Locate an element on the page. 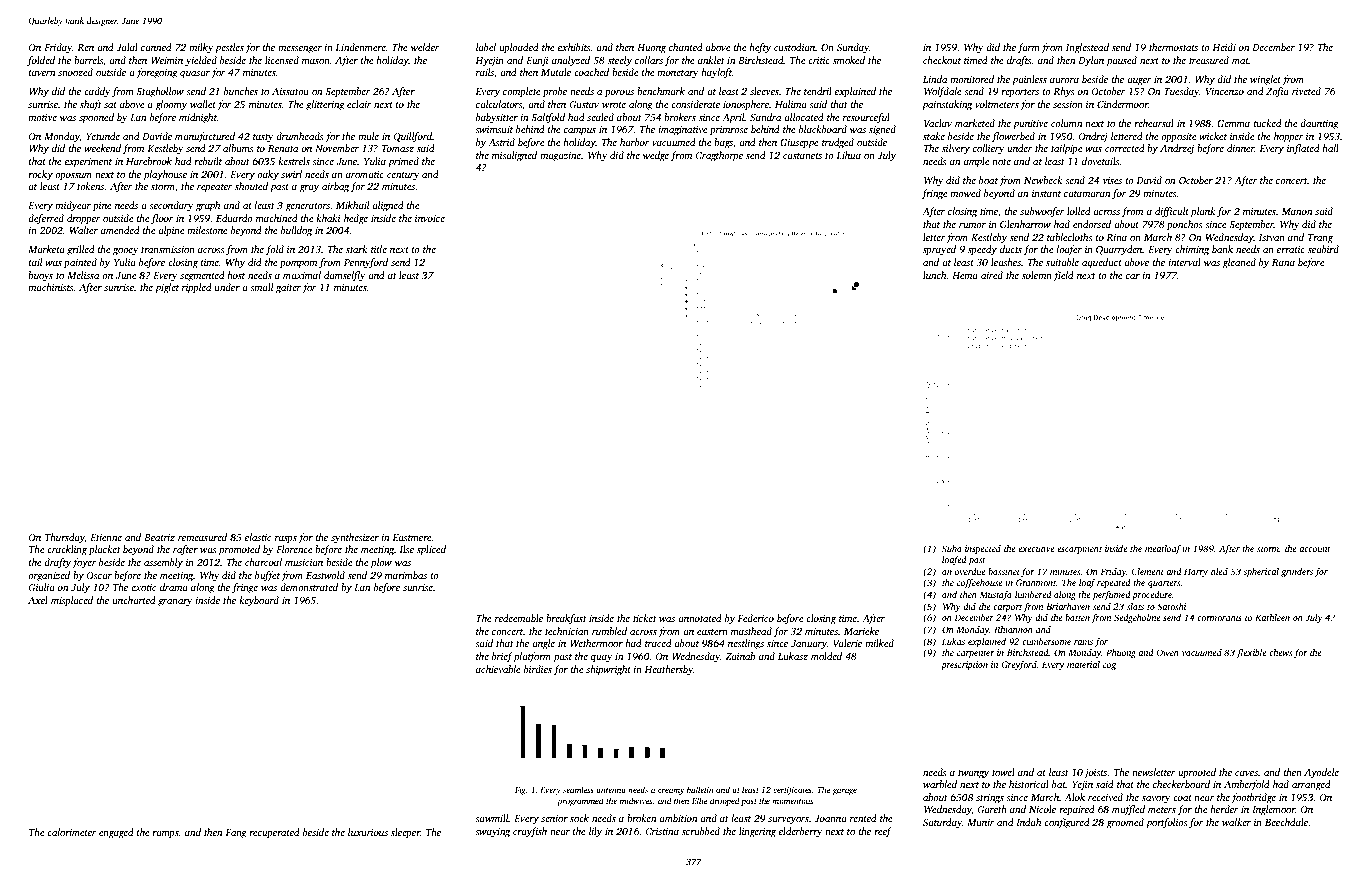  inspected is located at coordinates (983, 549).
